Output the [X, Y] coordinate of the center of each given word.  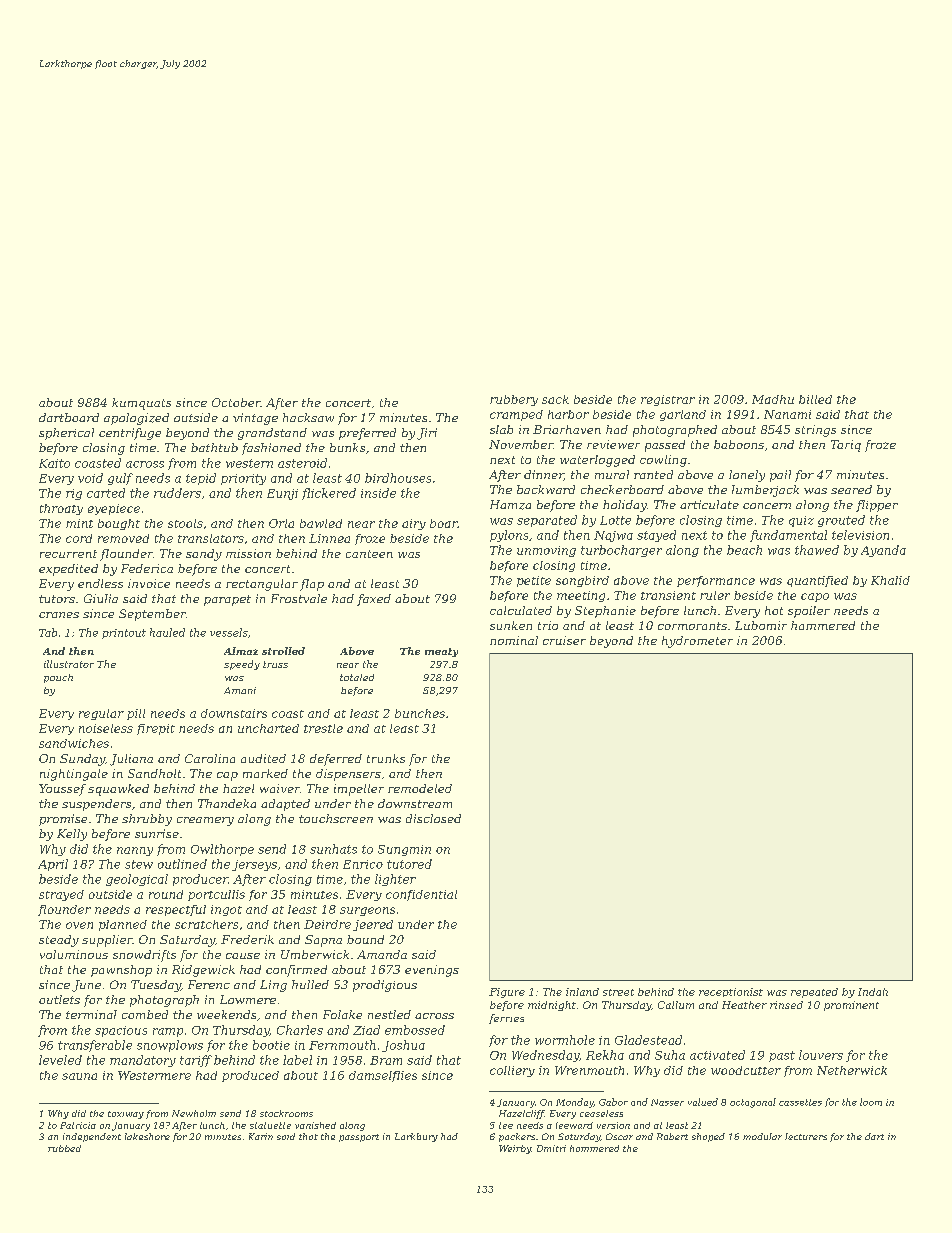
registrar [668, 400]
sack [555, 399]
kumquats [141, 404]
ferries [506, 1019]
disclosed [433, 818]
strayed [61, 895]
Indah [873, 992]
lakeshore [147, 1136]
